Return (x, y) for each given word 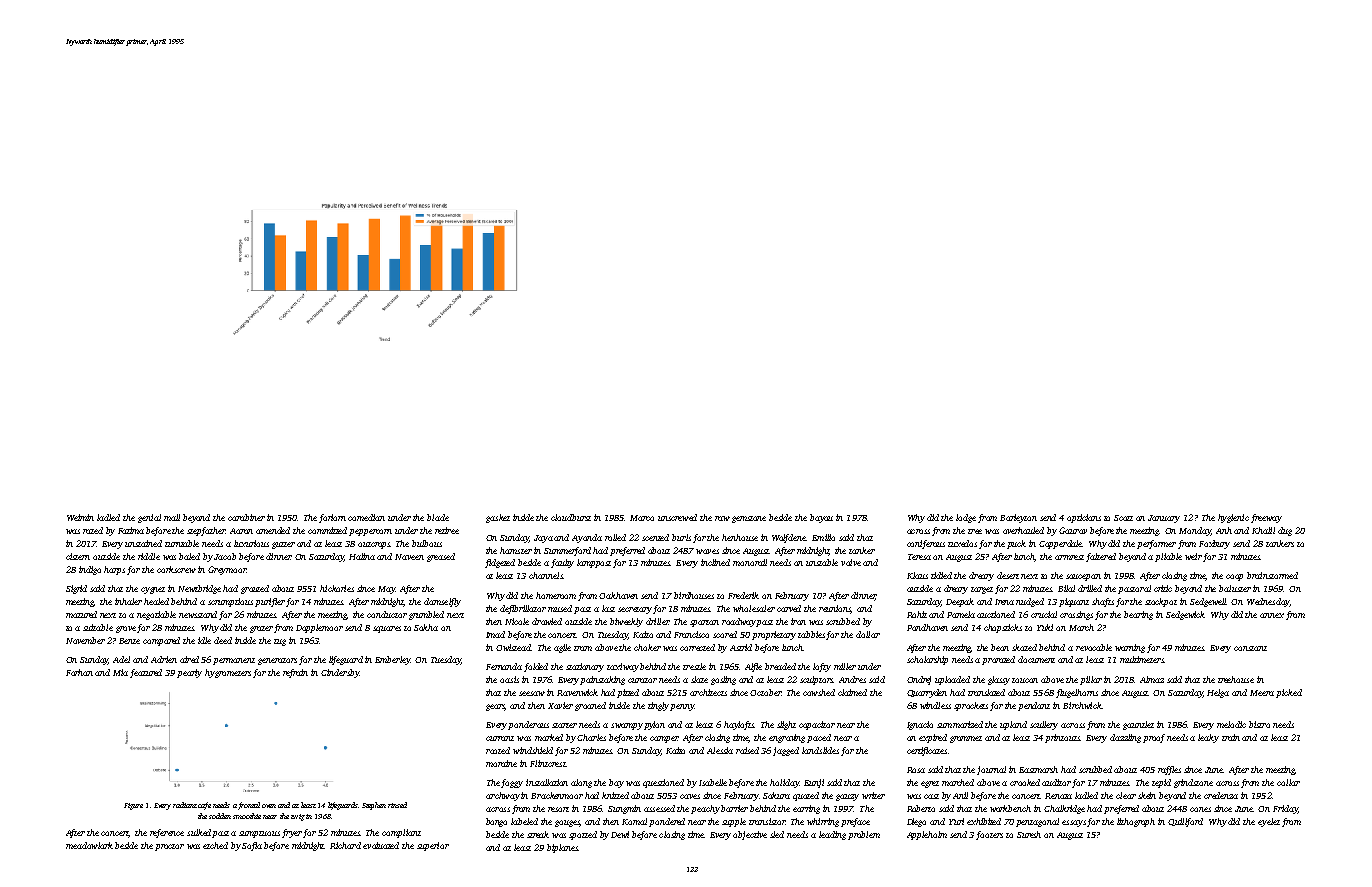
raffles (1169, 770)
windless (935, 705)
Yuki (1045, 627)
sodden (220, 816)
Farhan (79, 672)
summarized (960, 724)
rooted (498, 750)
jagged (786, 751)
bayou (821, 518)
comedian (366, 517)
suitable (98, 627)
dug (1285, 531)
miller (845, 666)
